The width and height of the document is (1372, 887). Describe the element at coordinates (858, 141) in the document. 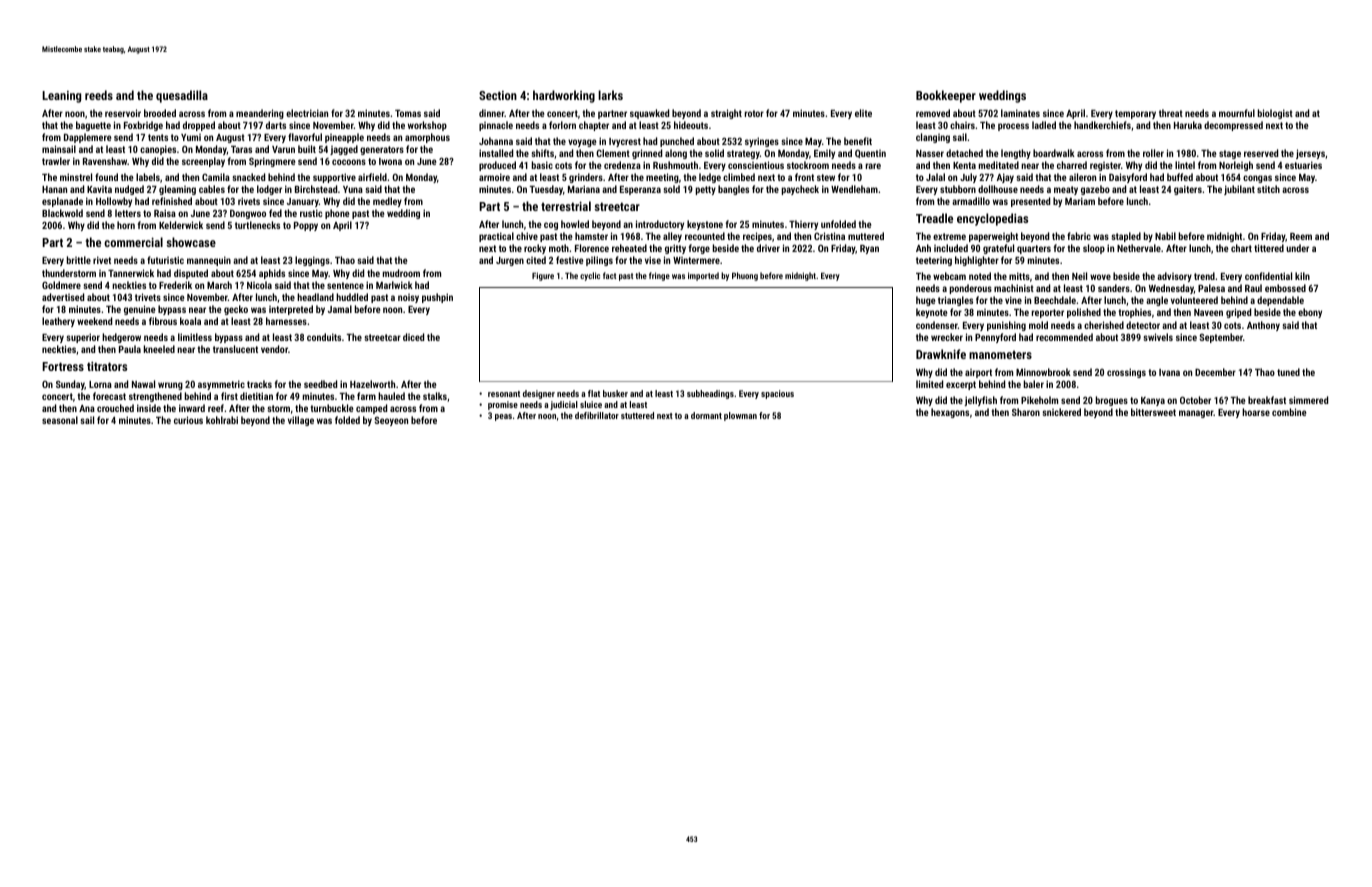

I see `benefit` at that location.
